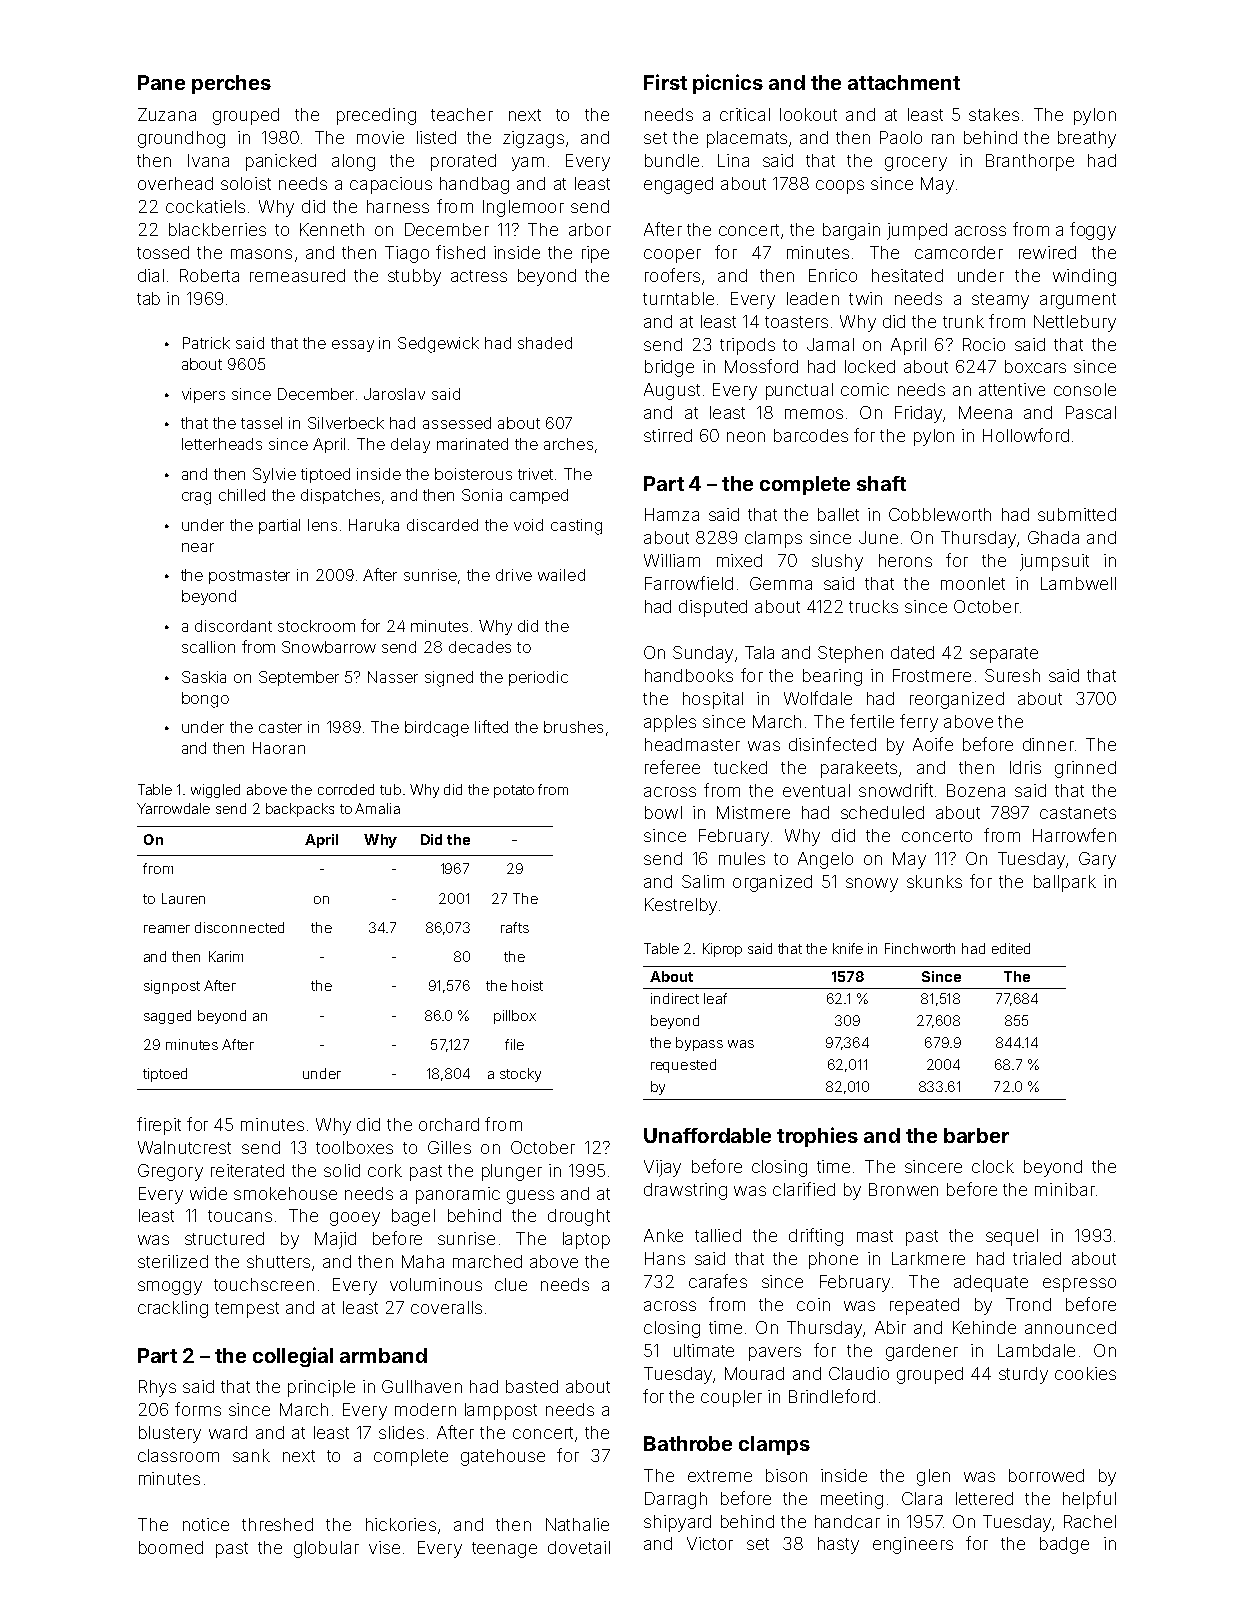  I want to click on stockroom, so click(316, 626).
